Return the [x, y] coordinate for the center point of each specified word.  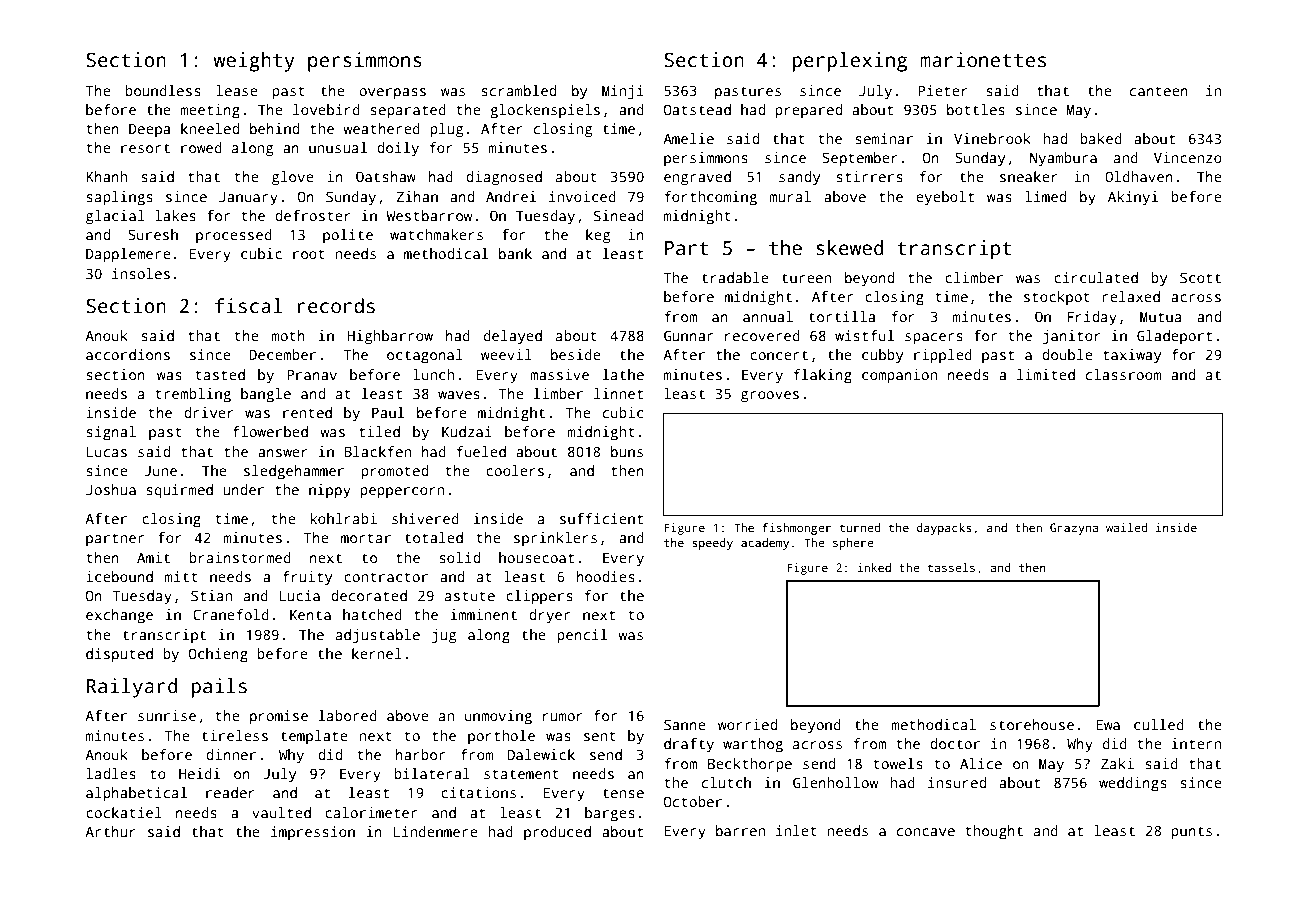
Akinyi [1133, 198]
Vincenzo [1188, 157]
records [336, 306]
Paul [388, 412]
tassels [951, 567]
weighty [254, 62]
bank [515, 253]
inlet [796, 830]
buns [627, 451]
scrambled [518, 90]
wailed [1126, 527]
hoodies [606, 576]
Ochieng [218, 655]
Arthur [110, 831]
